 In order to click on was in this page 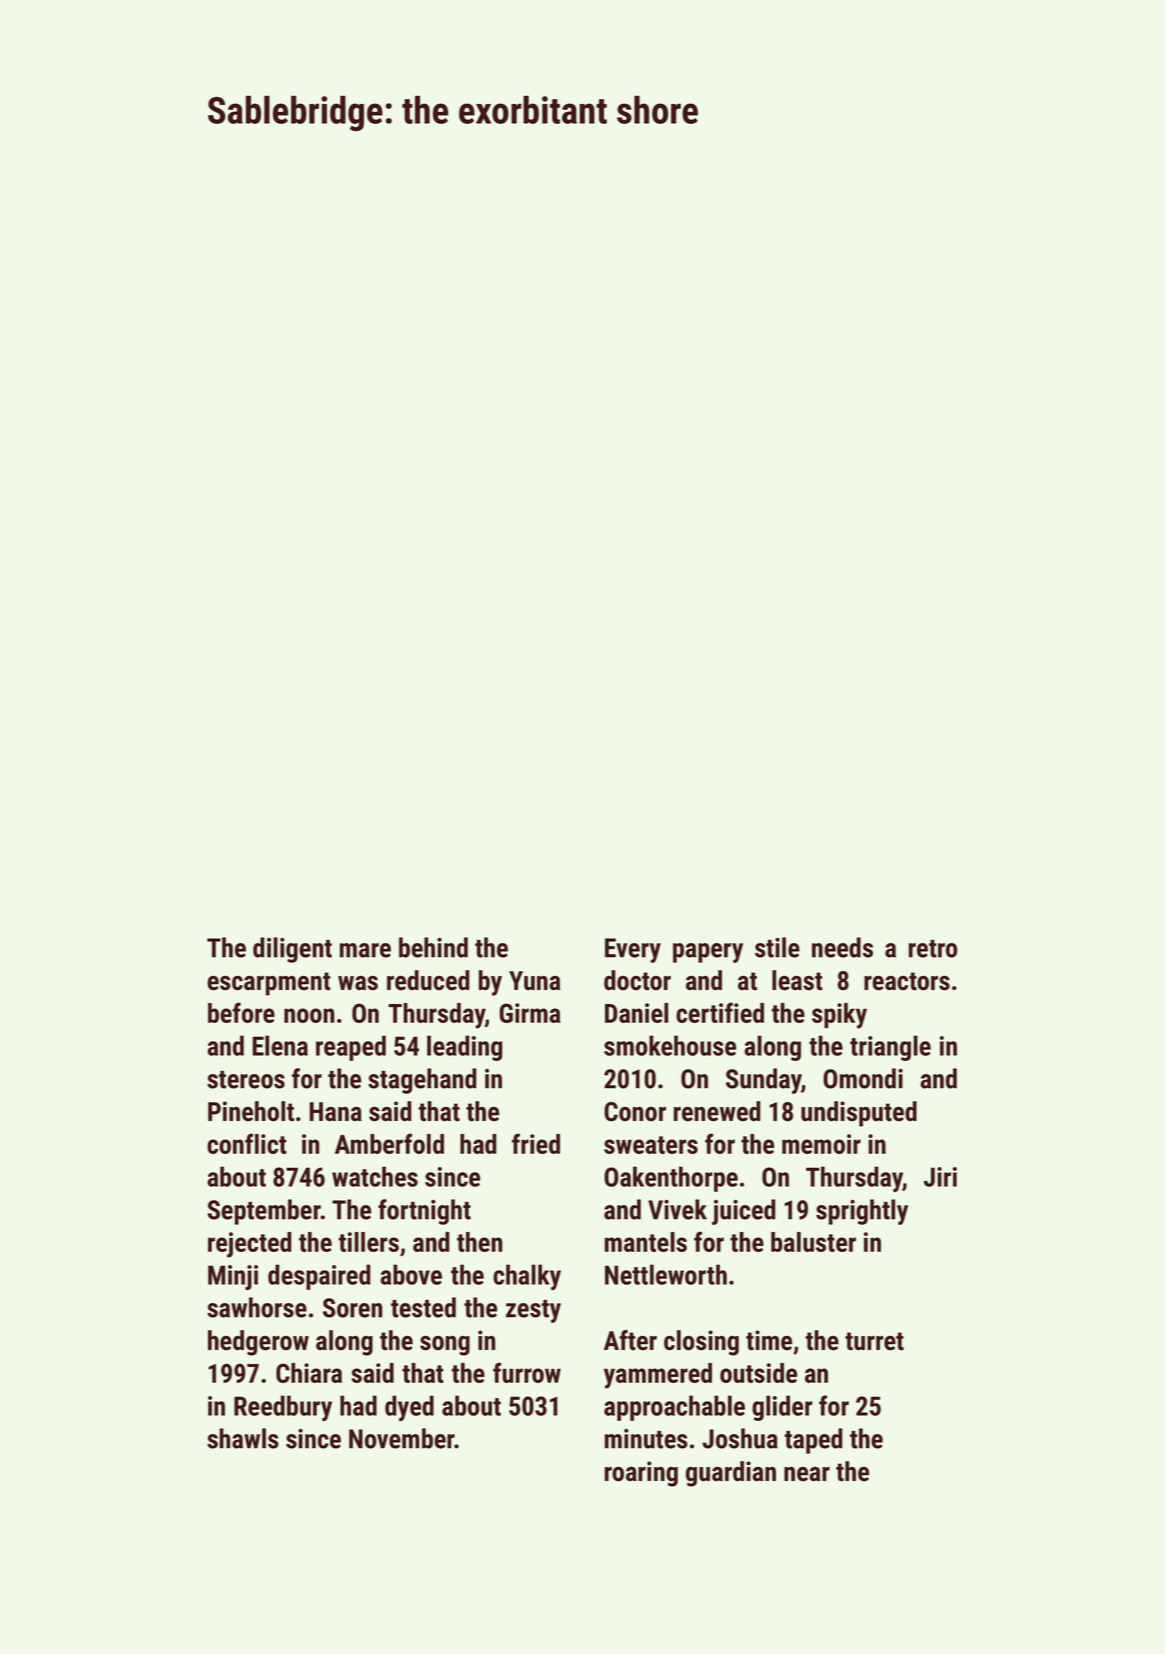, I will do `click(358, 983)`.
